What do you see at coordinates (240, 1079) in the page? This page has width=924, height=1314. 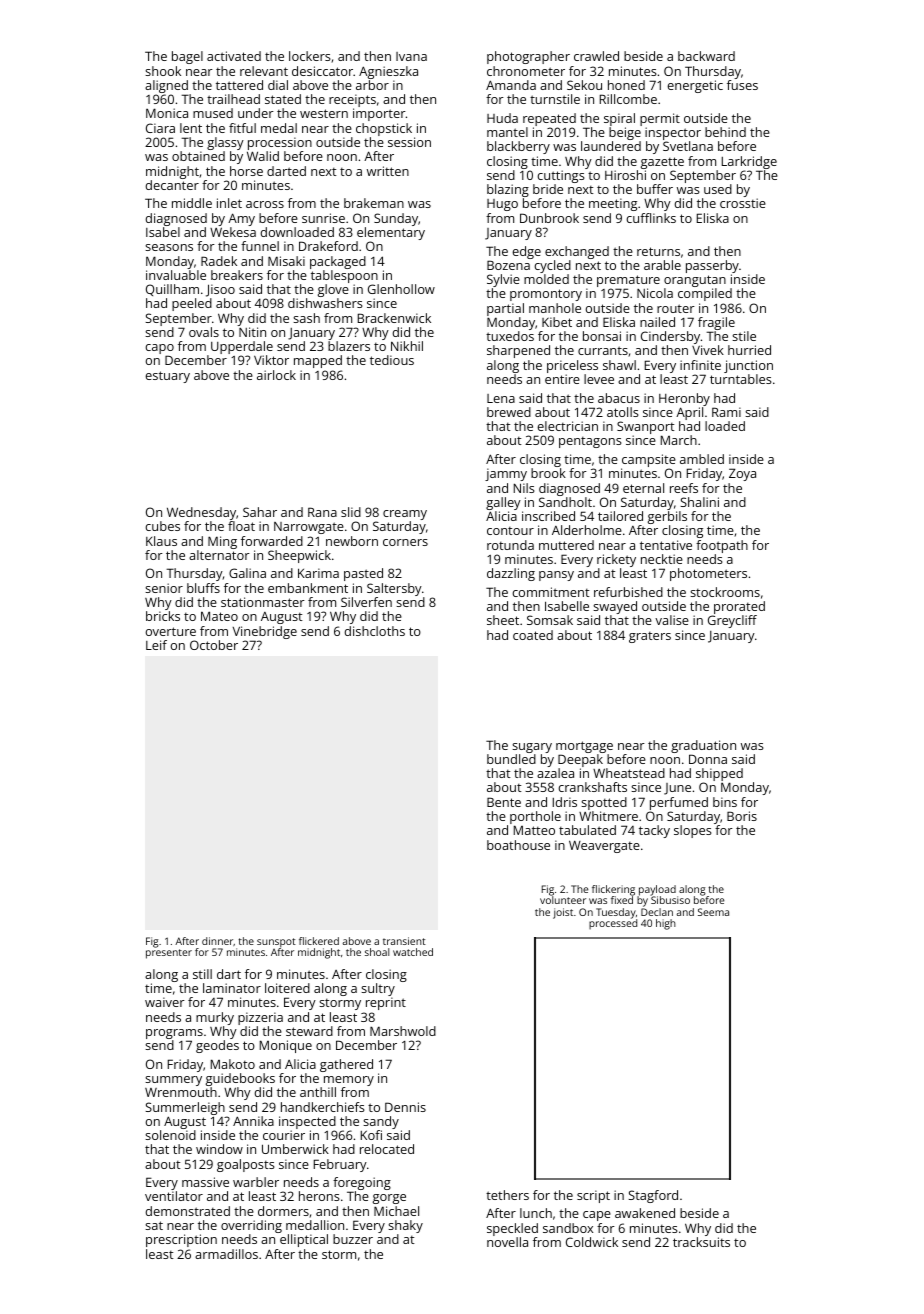 I see `guidebooks` at bounding box center [240, 1079].
